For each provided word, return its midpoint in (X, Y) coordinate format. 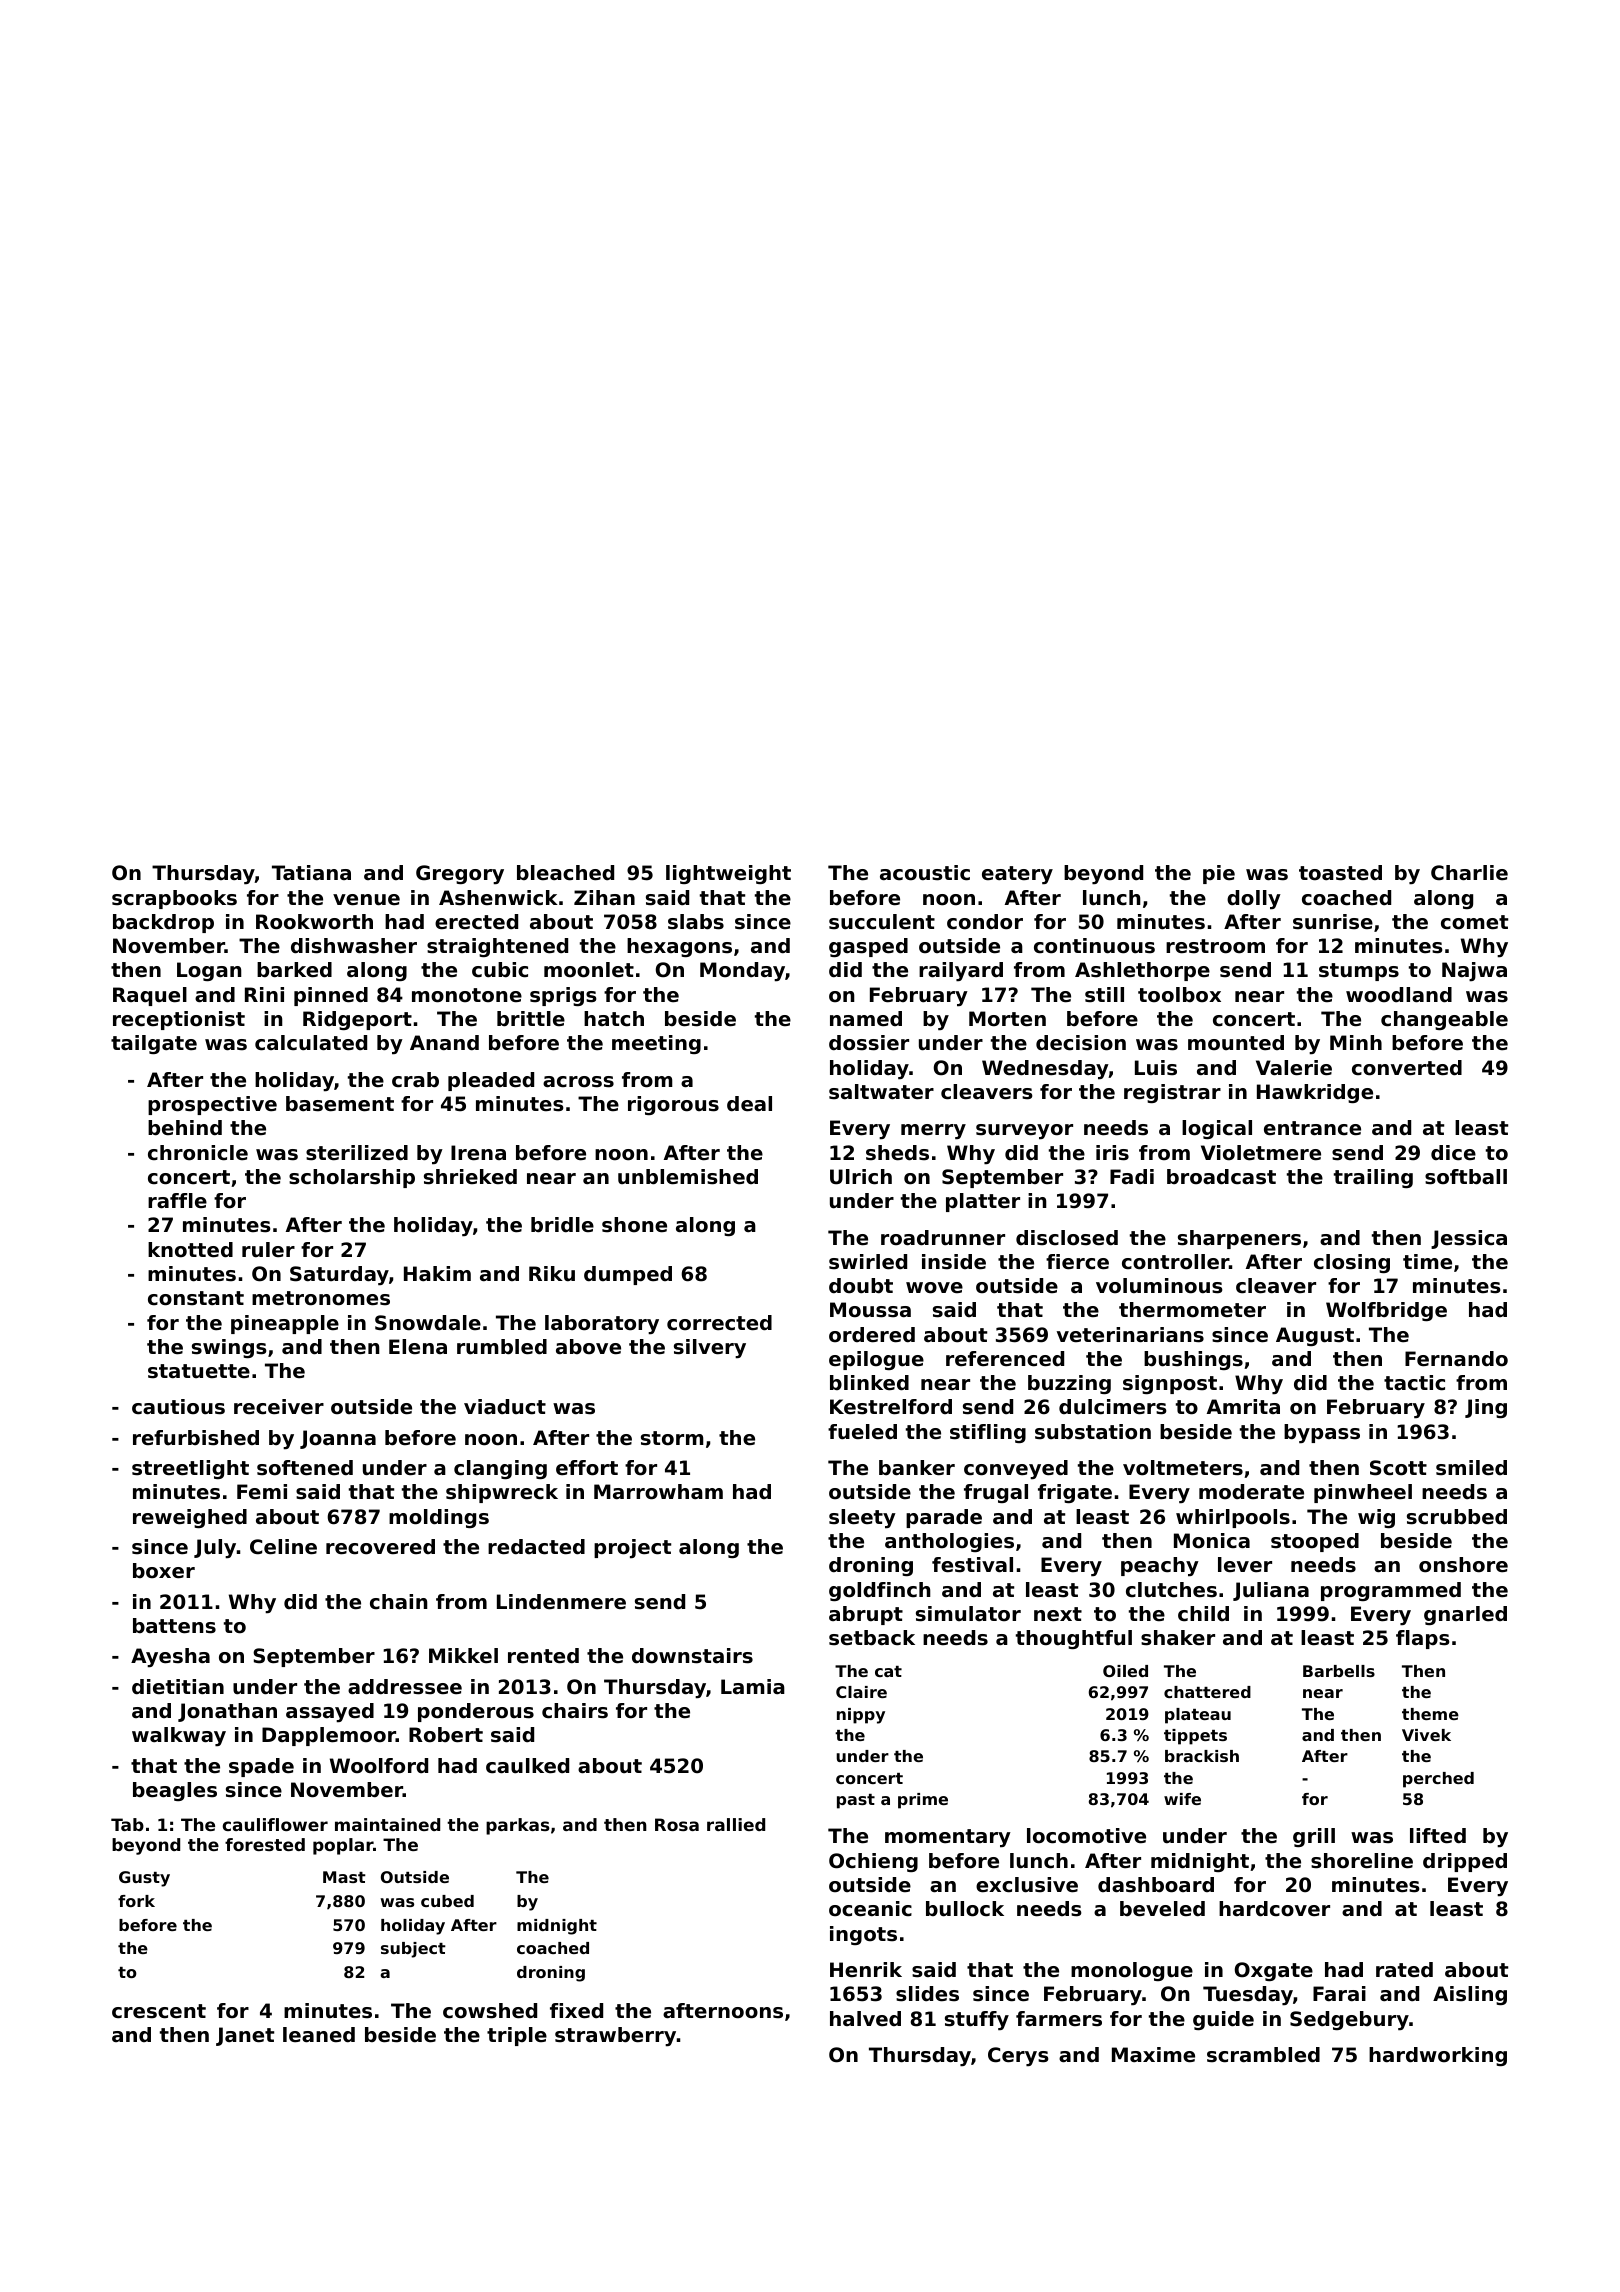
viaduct (505, 1407)
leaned (319, 2035)
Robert (446, 1735)
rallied (736, 1824)
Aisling (1470, 1995)
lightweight (728, 874)
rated (1404, 1970)
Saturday (339, 1276)
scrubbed (1457, 1517)
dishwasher (354, 946)
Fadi (1132, 1176)
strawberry (615, 2037)
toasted (1340, 873)
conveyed (1016, 1470)
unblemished (688, 1177)
